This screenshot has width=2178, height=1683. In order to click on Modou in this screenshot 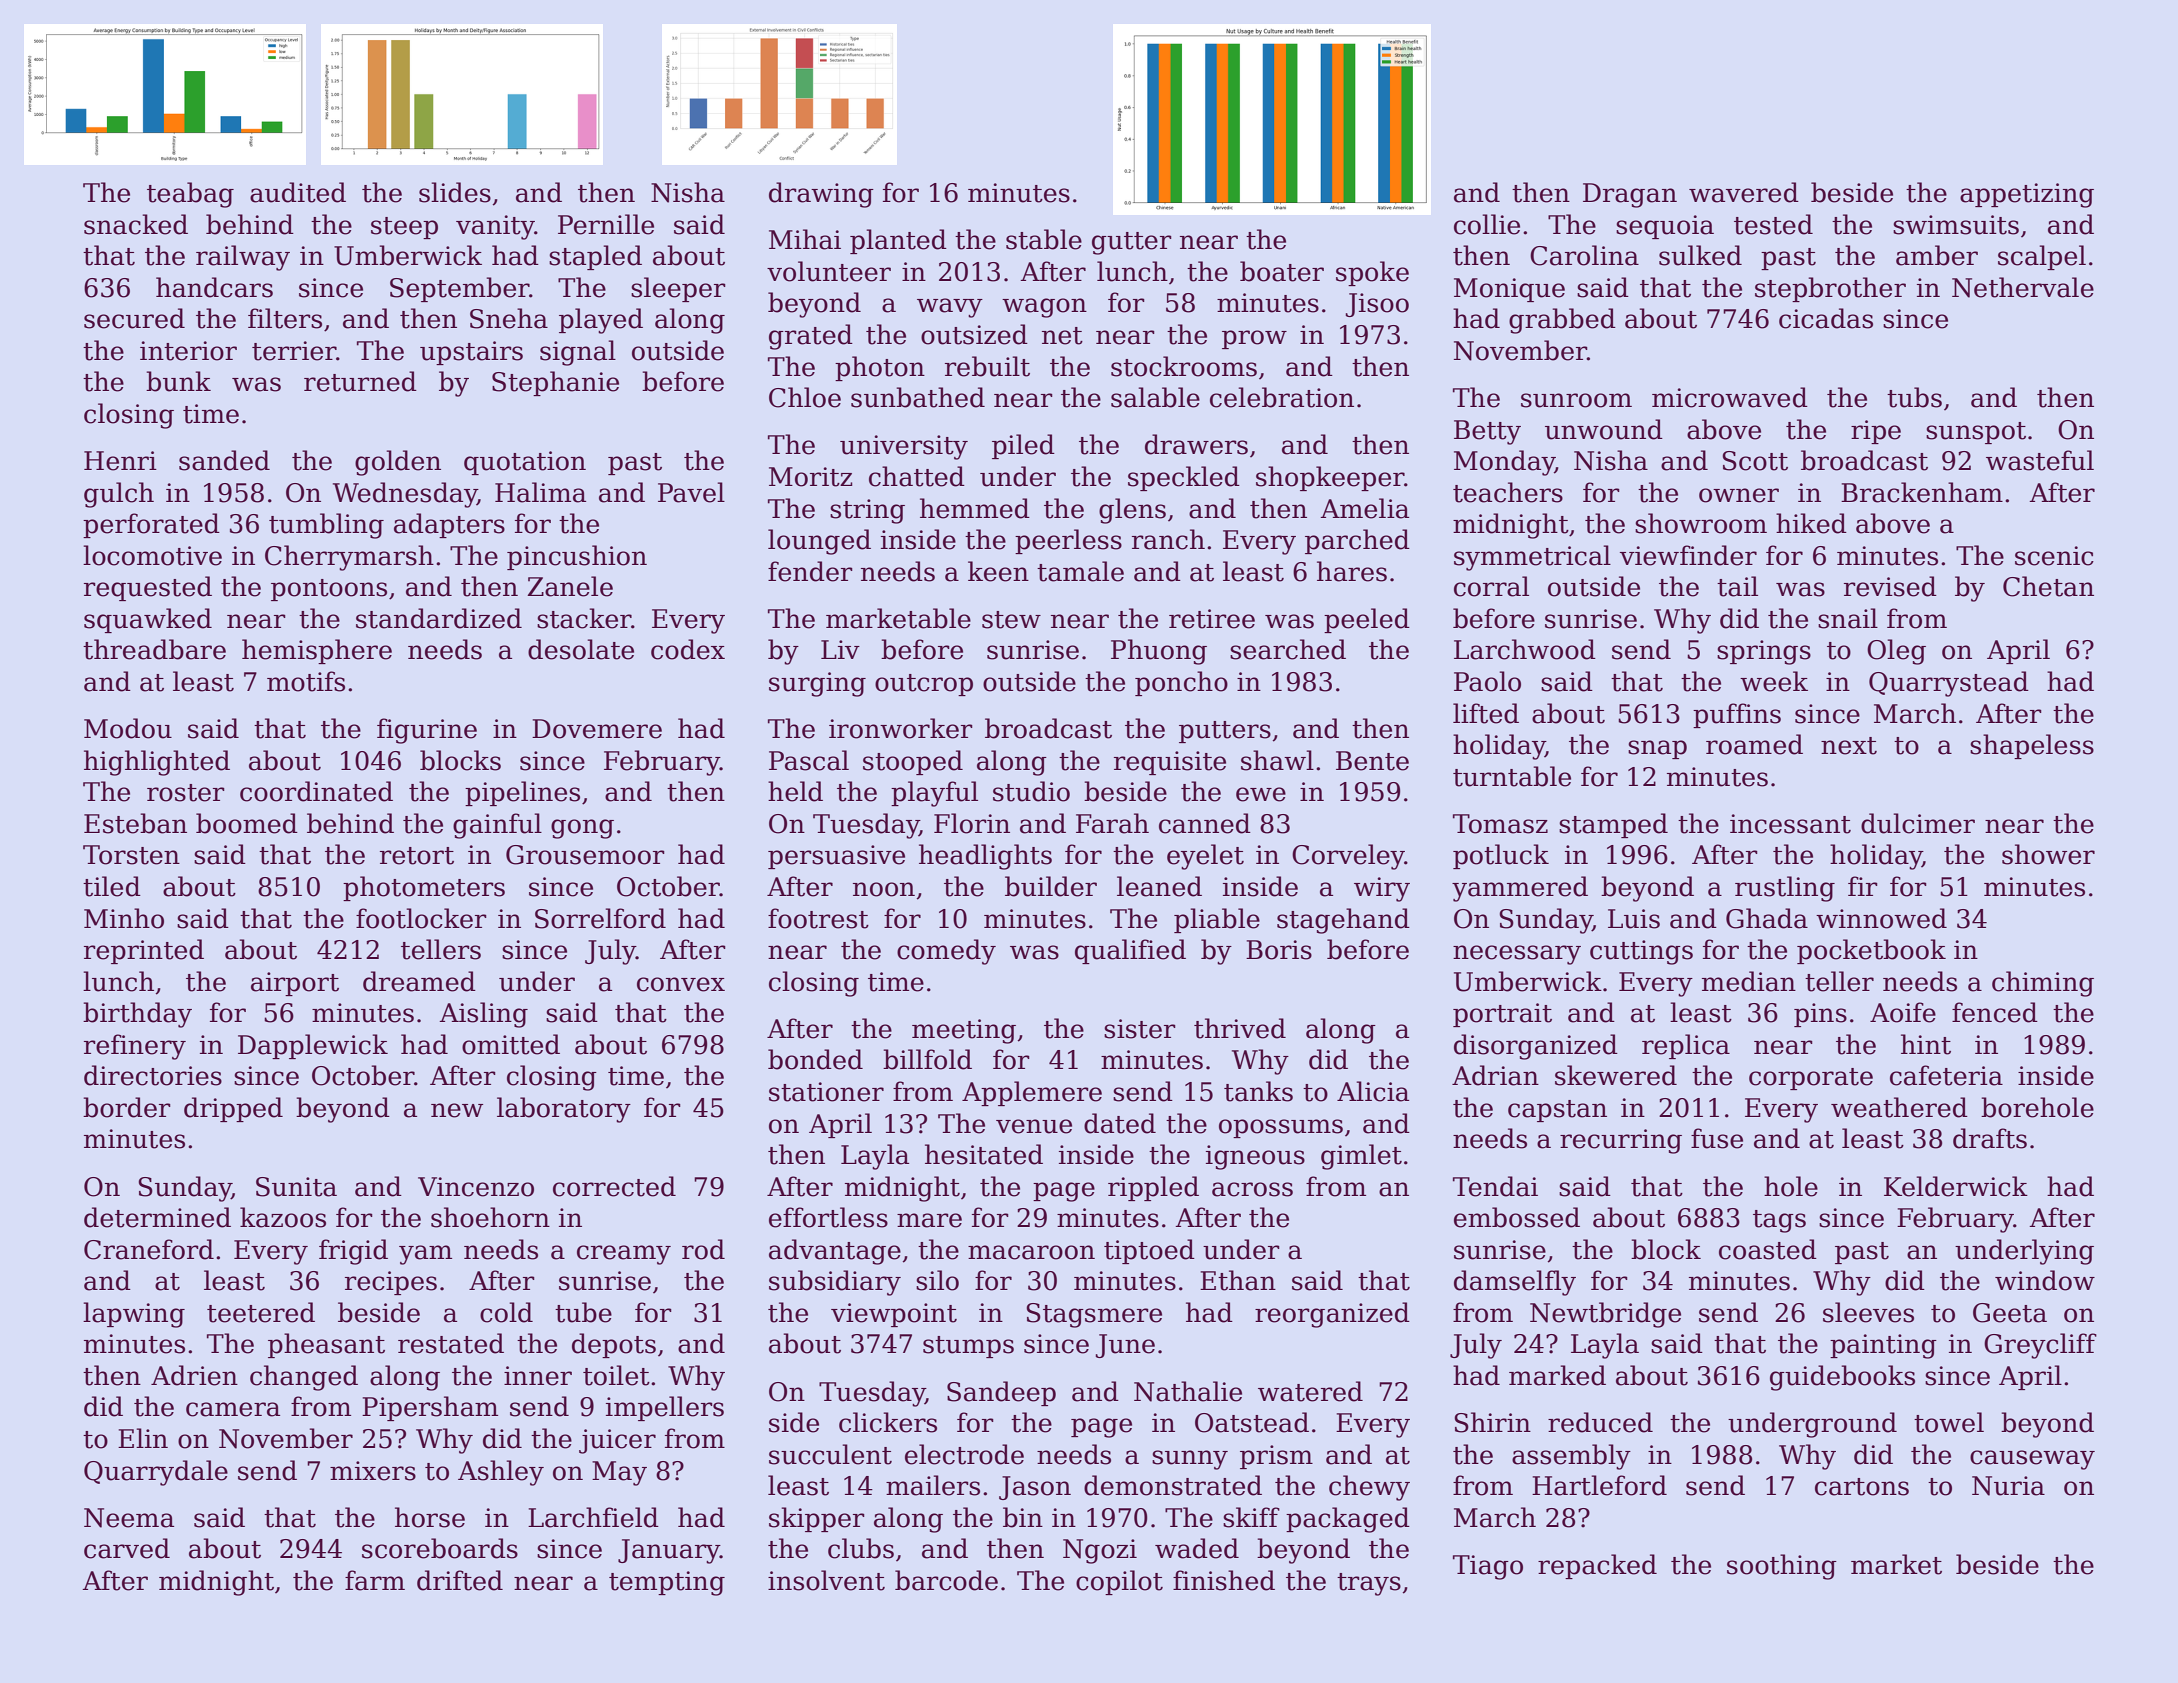, I will do `click(128, 728)`.
